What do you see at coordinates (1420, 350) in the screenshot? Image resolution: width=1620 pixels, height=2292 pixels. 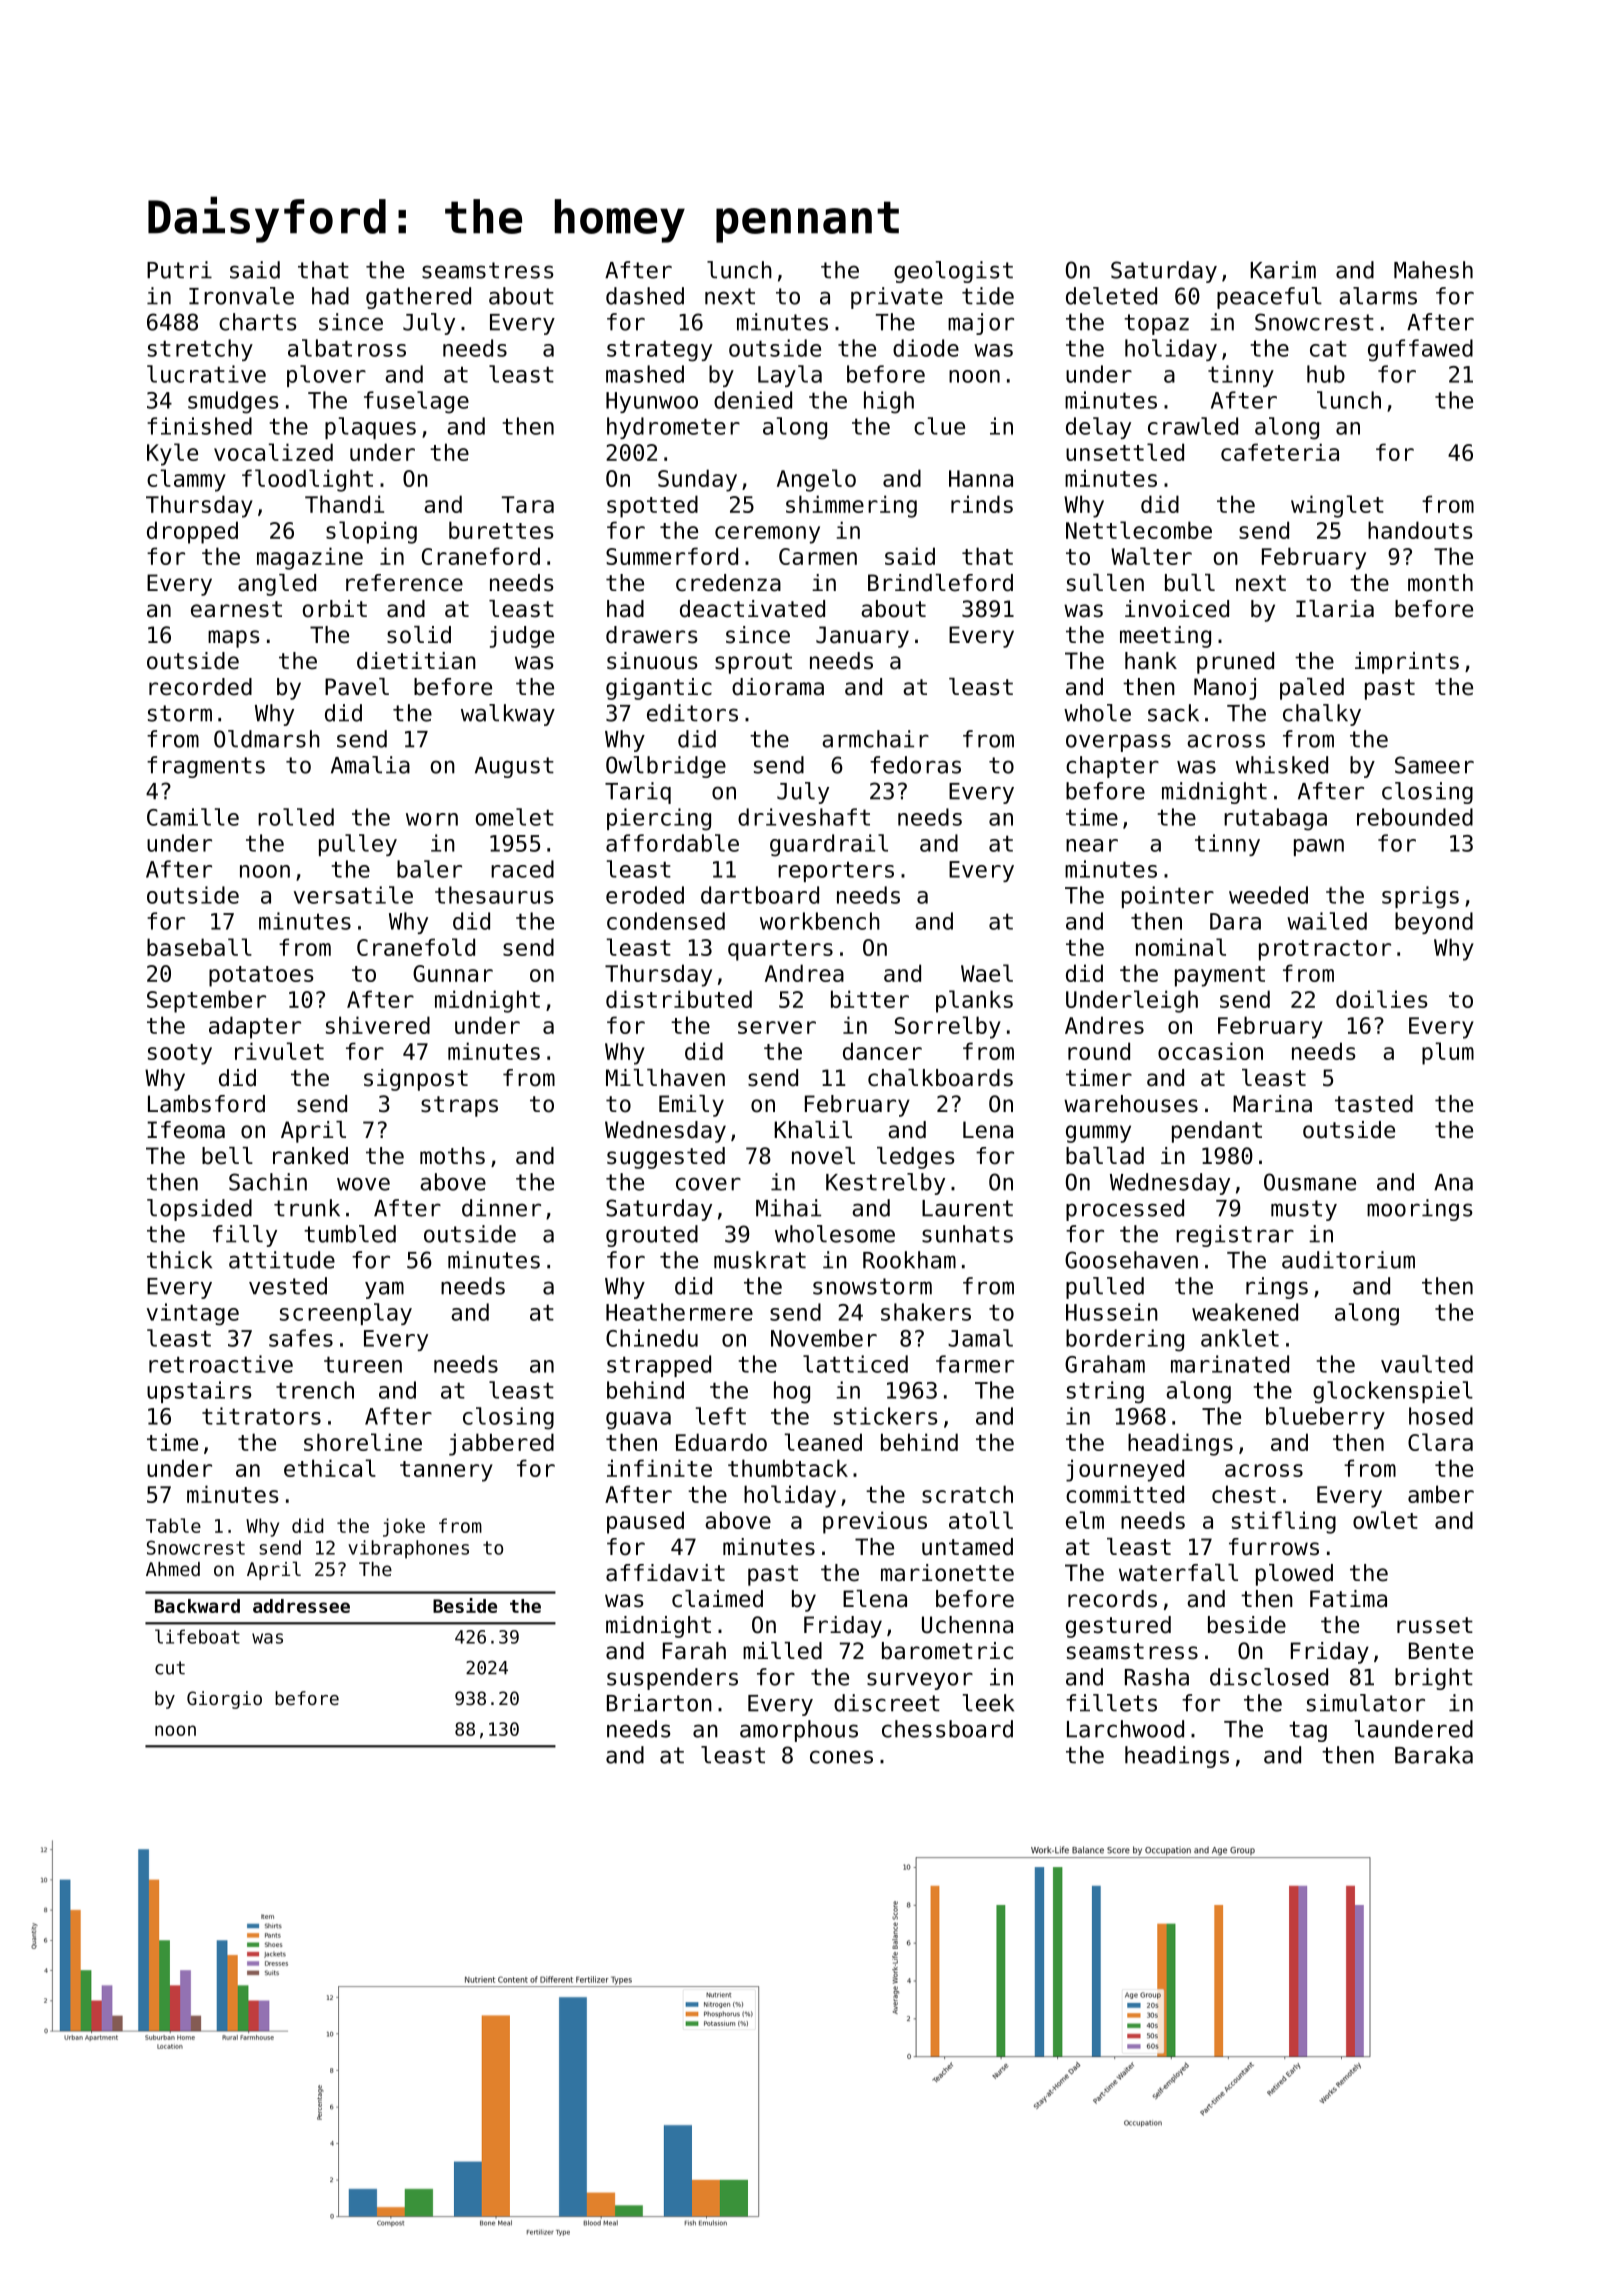 I see `guffawed` at bounding box center [1420, 350].
